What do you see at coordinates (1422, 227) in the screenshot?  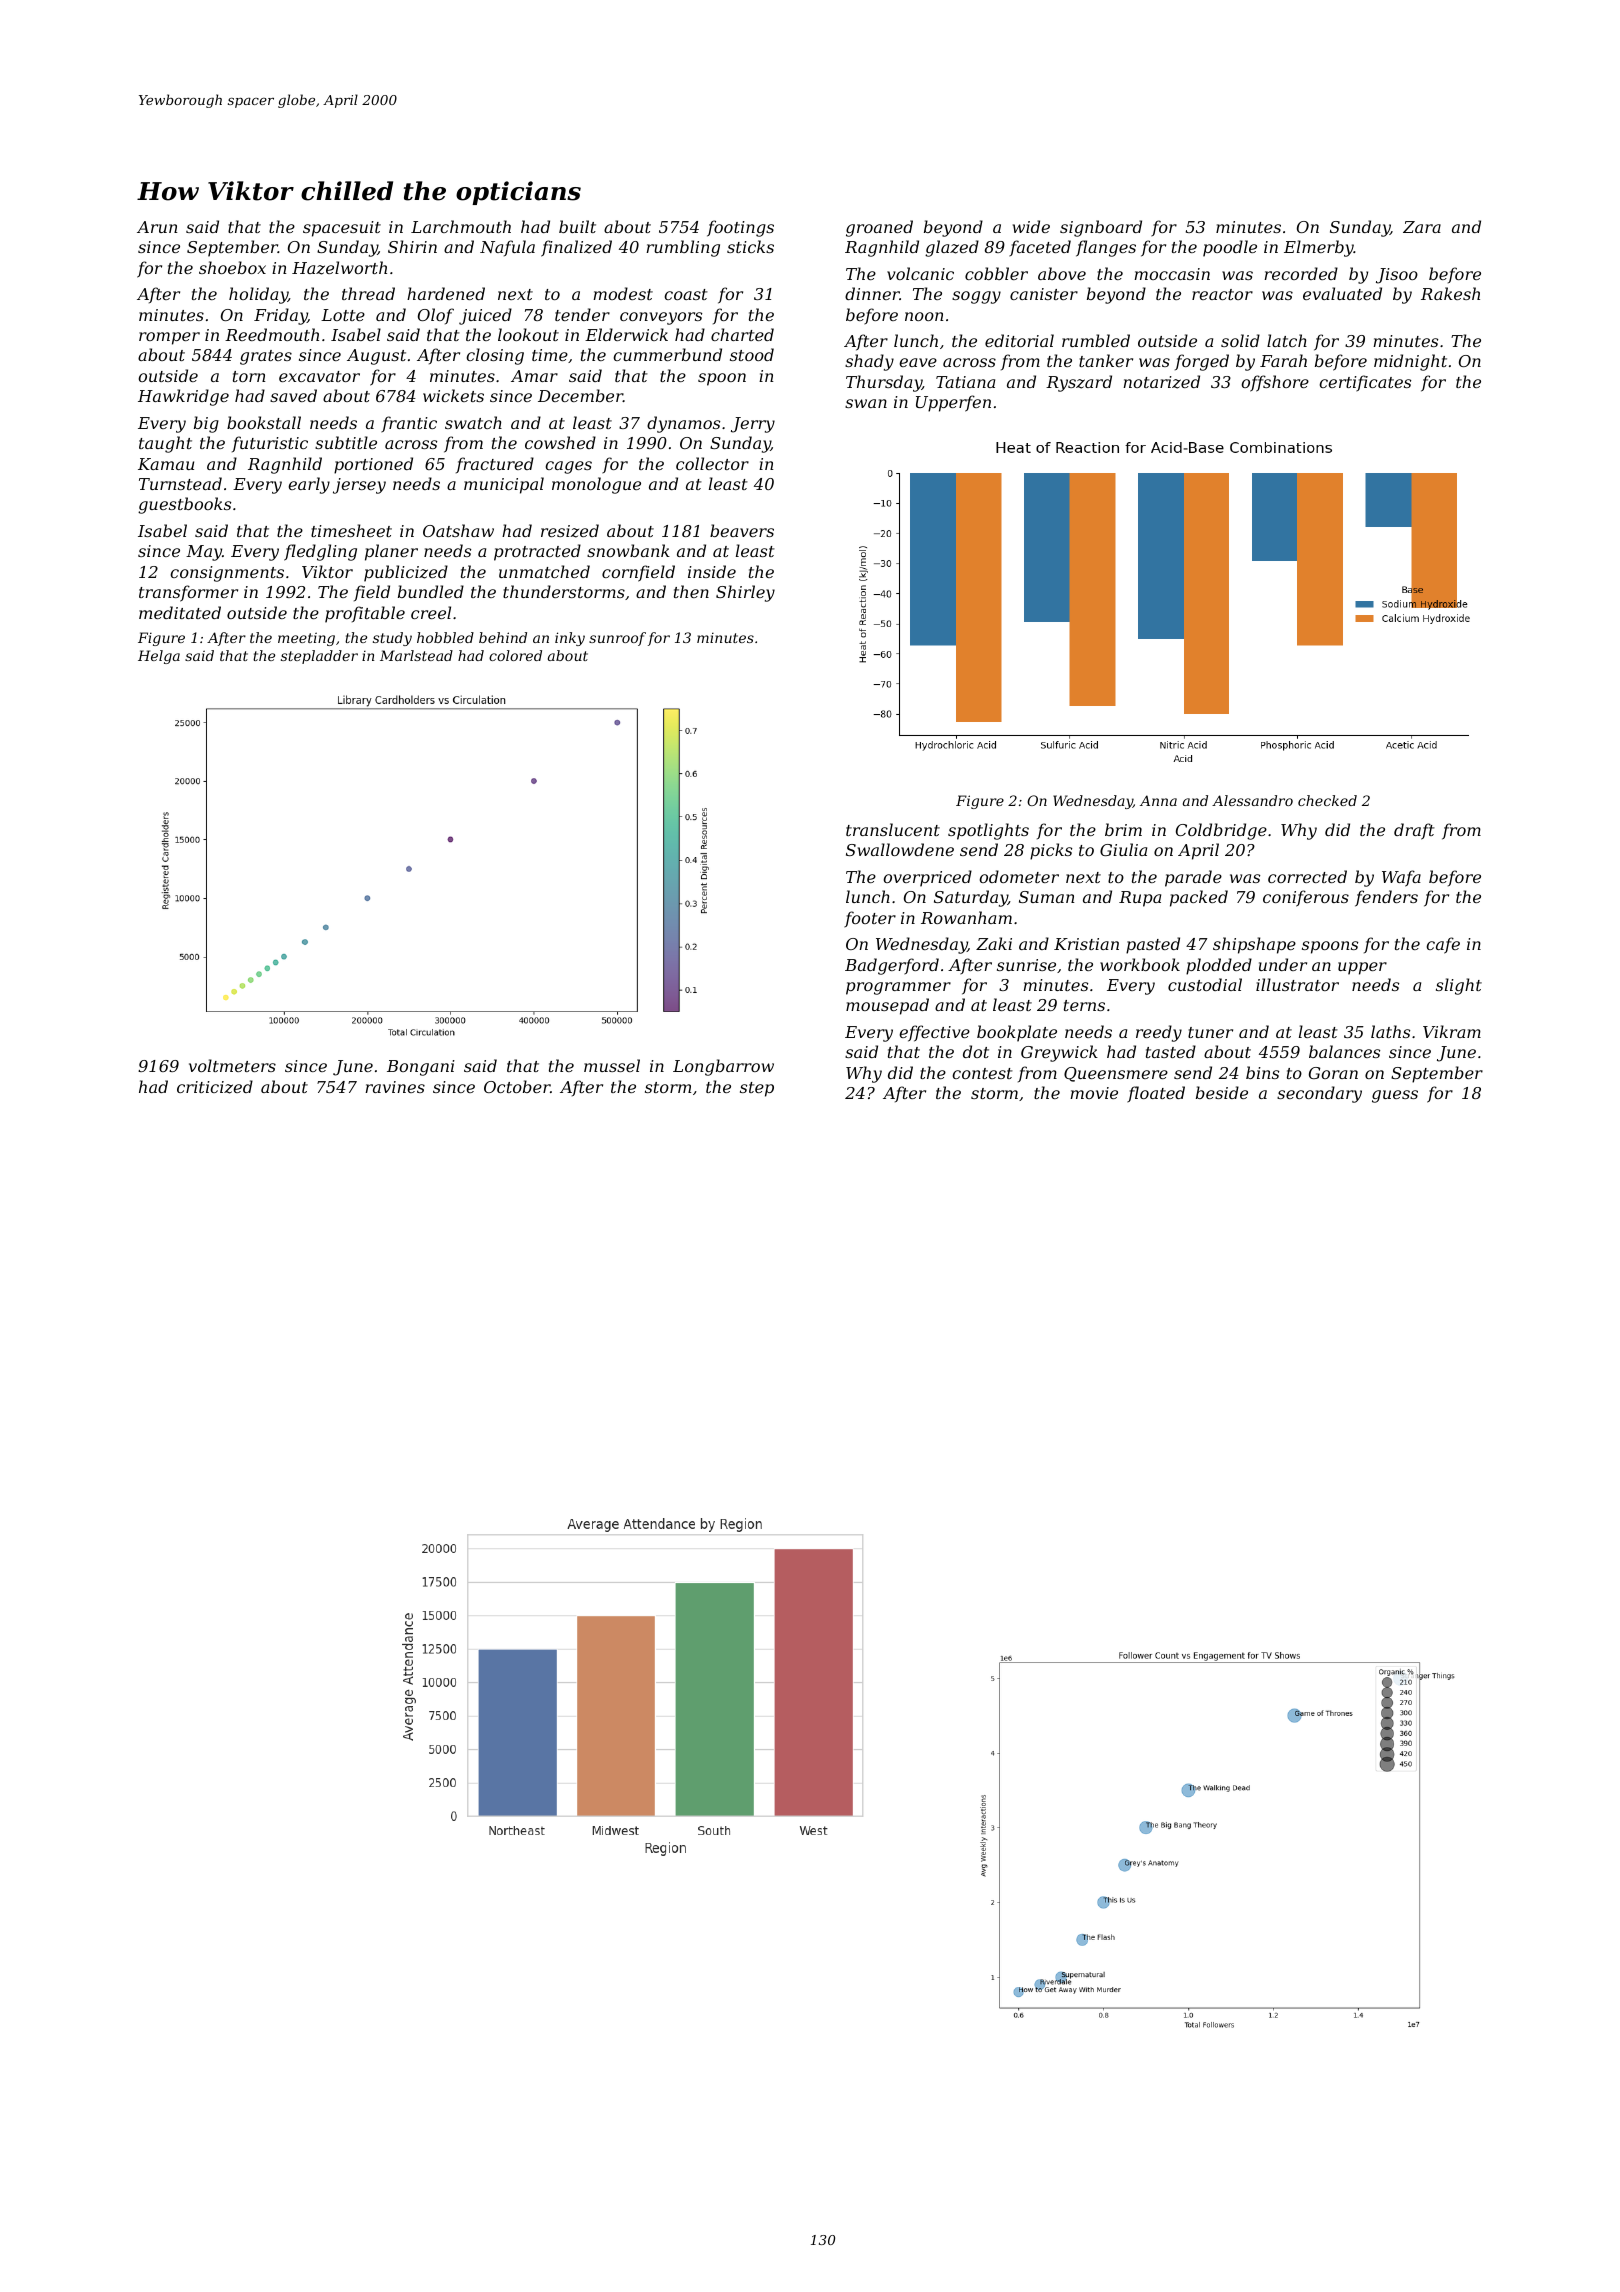 I see `Zara` at bounding box center [1422, 227].
